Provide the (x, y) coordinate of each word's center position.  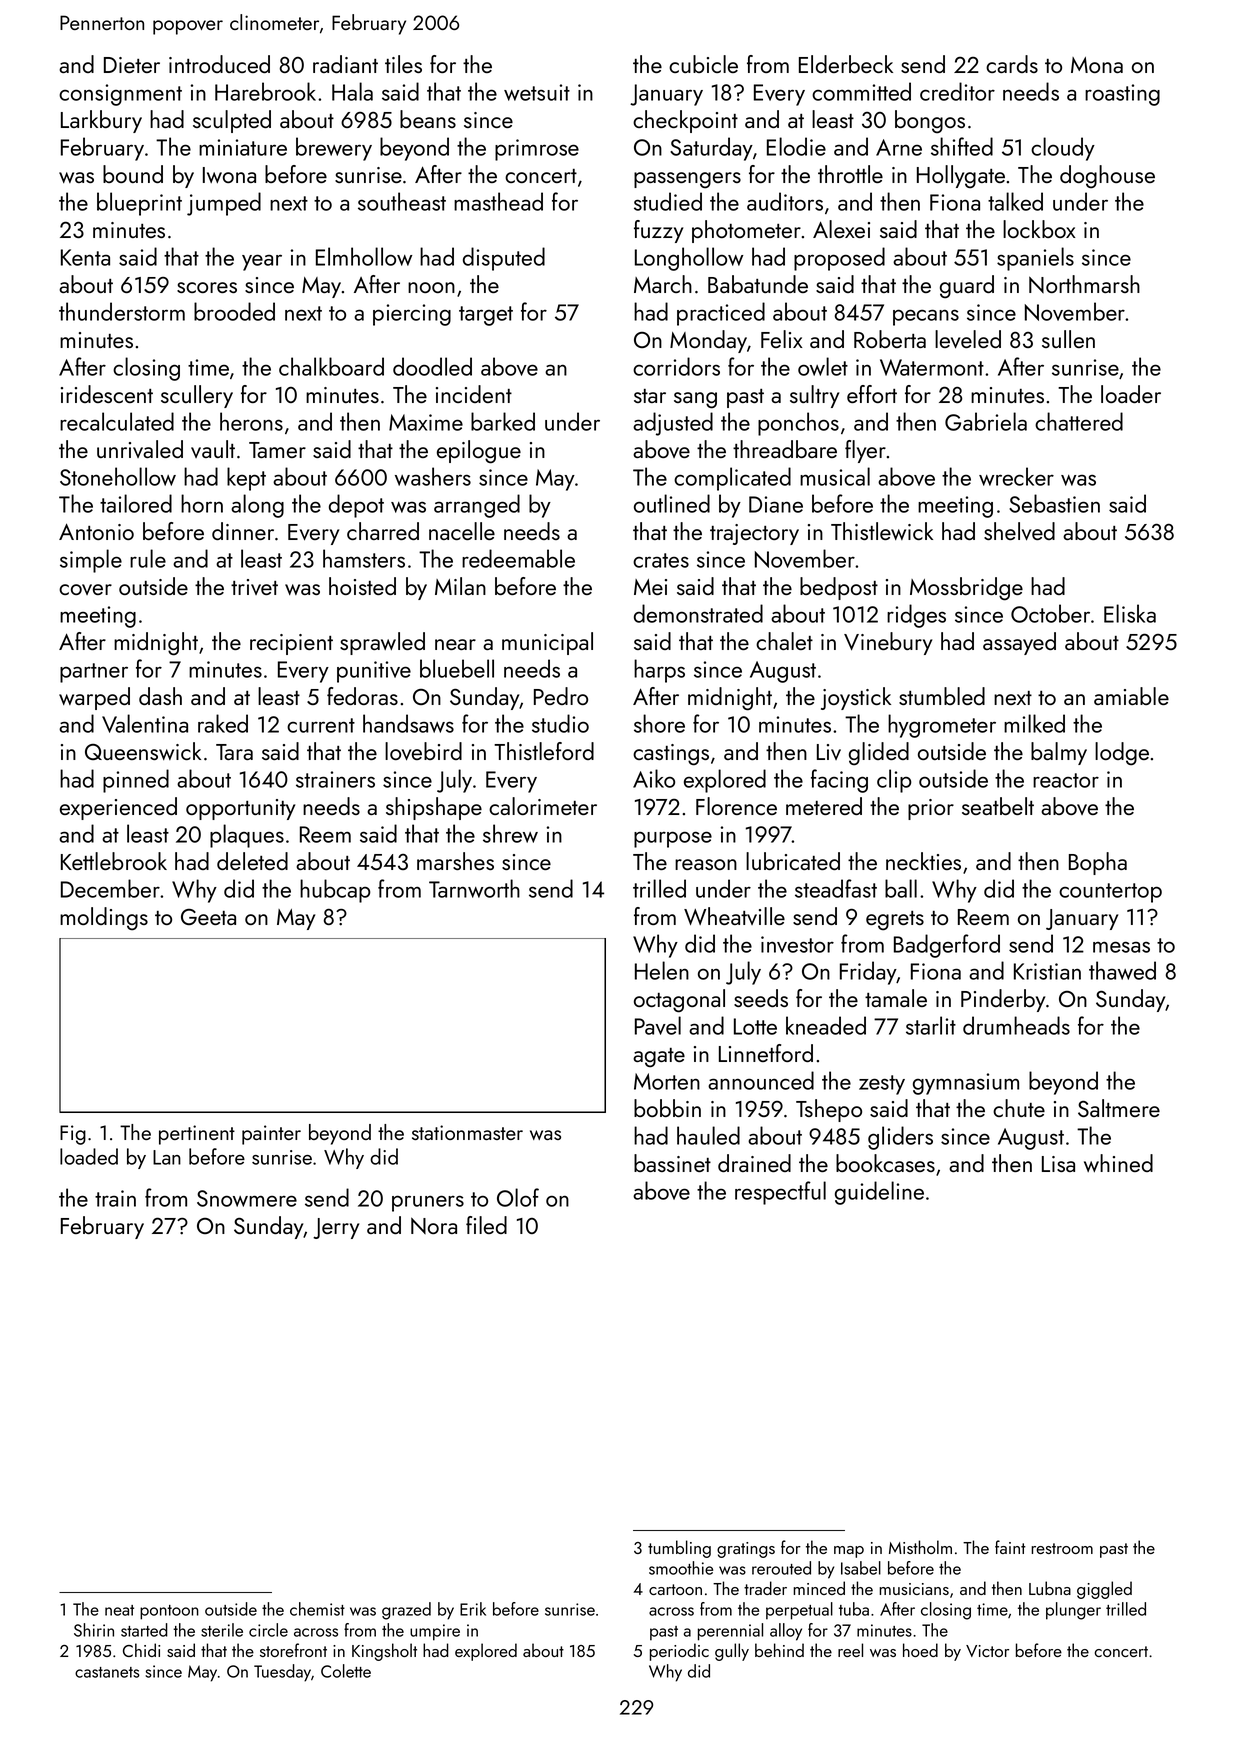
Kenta (85, 257)
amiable (1131, 696)
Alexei (841, 229)
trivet (254, 587)
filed (486, 1225)
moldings (104, 919)
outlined (672, 503)
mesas (1121, 947)
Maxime (426, 422)
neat (119, 1610)
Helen (662, 970)
